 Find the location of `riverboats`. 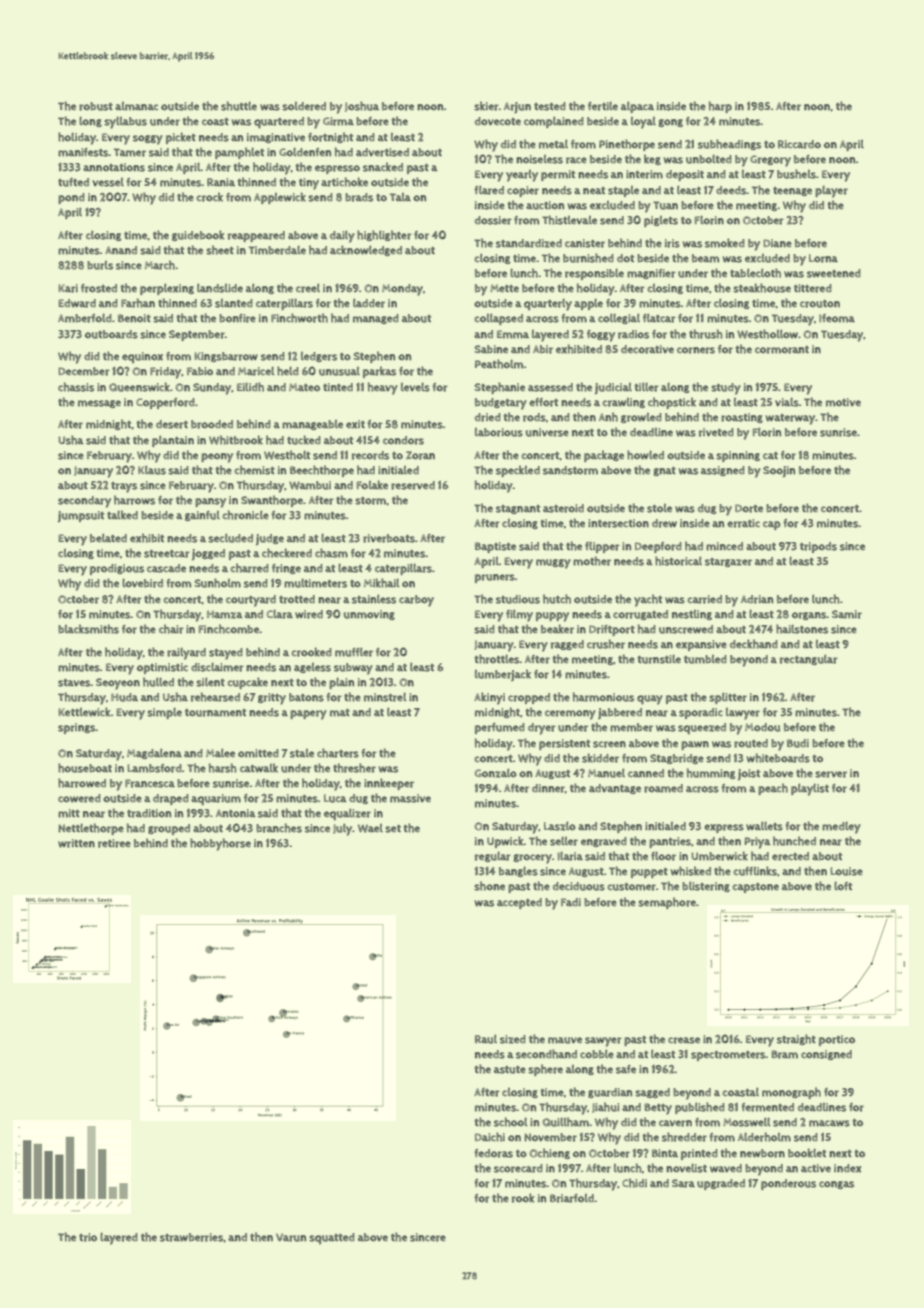

riverboats is located at coordinates (389, 538).
